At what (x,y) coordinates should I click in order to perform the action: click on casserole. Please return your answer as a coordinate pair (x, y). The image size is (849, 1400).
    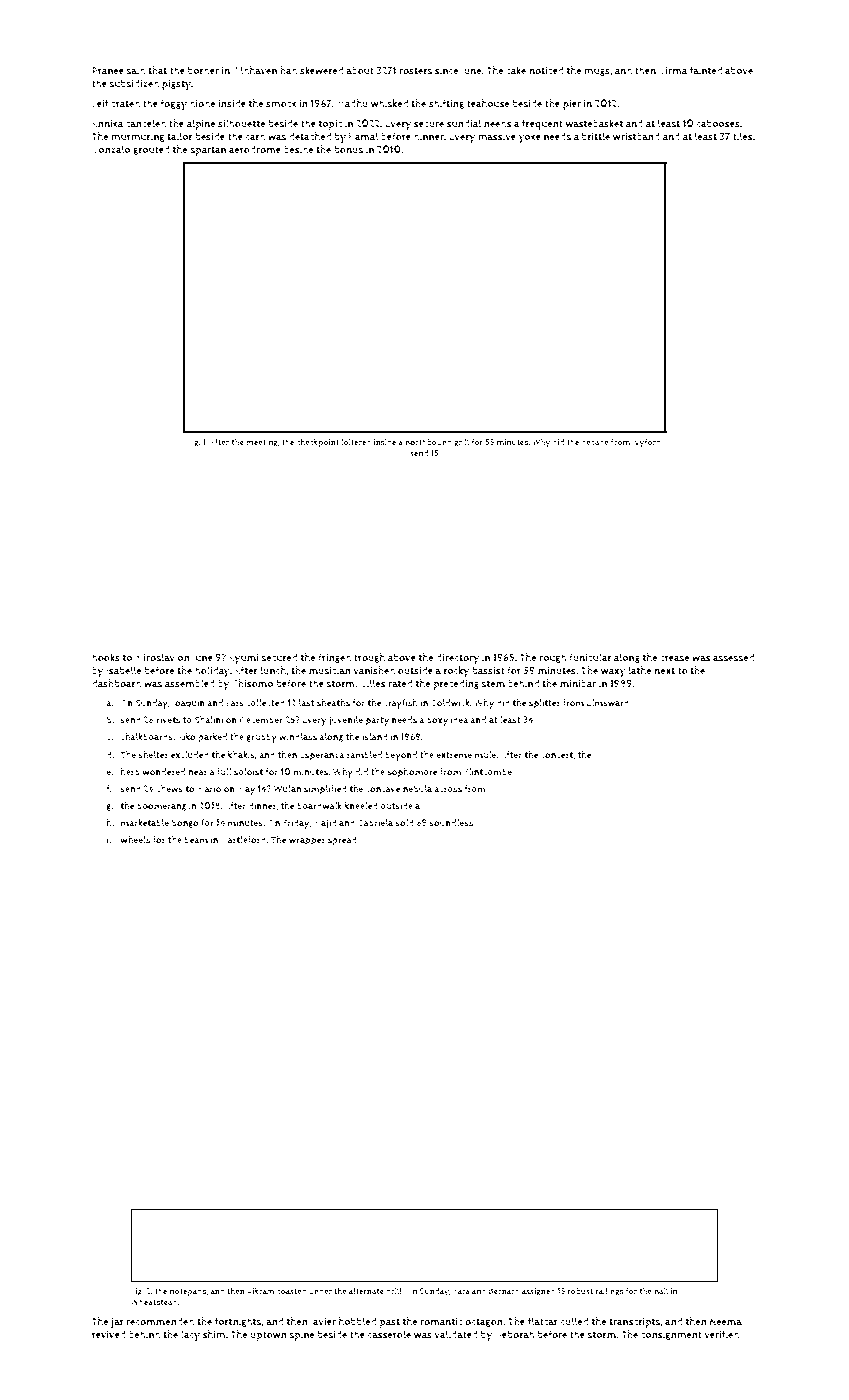
    Looking at the image, I should click on (389, 1334).
